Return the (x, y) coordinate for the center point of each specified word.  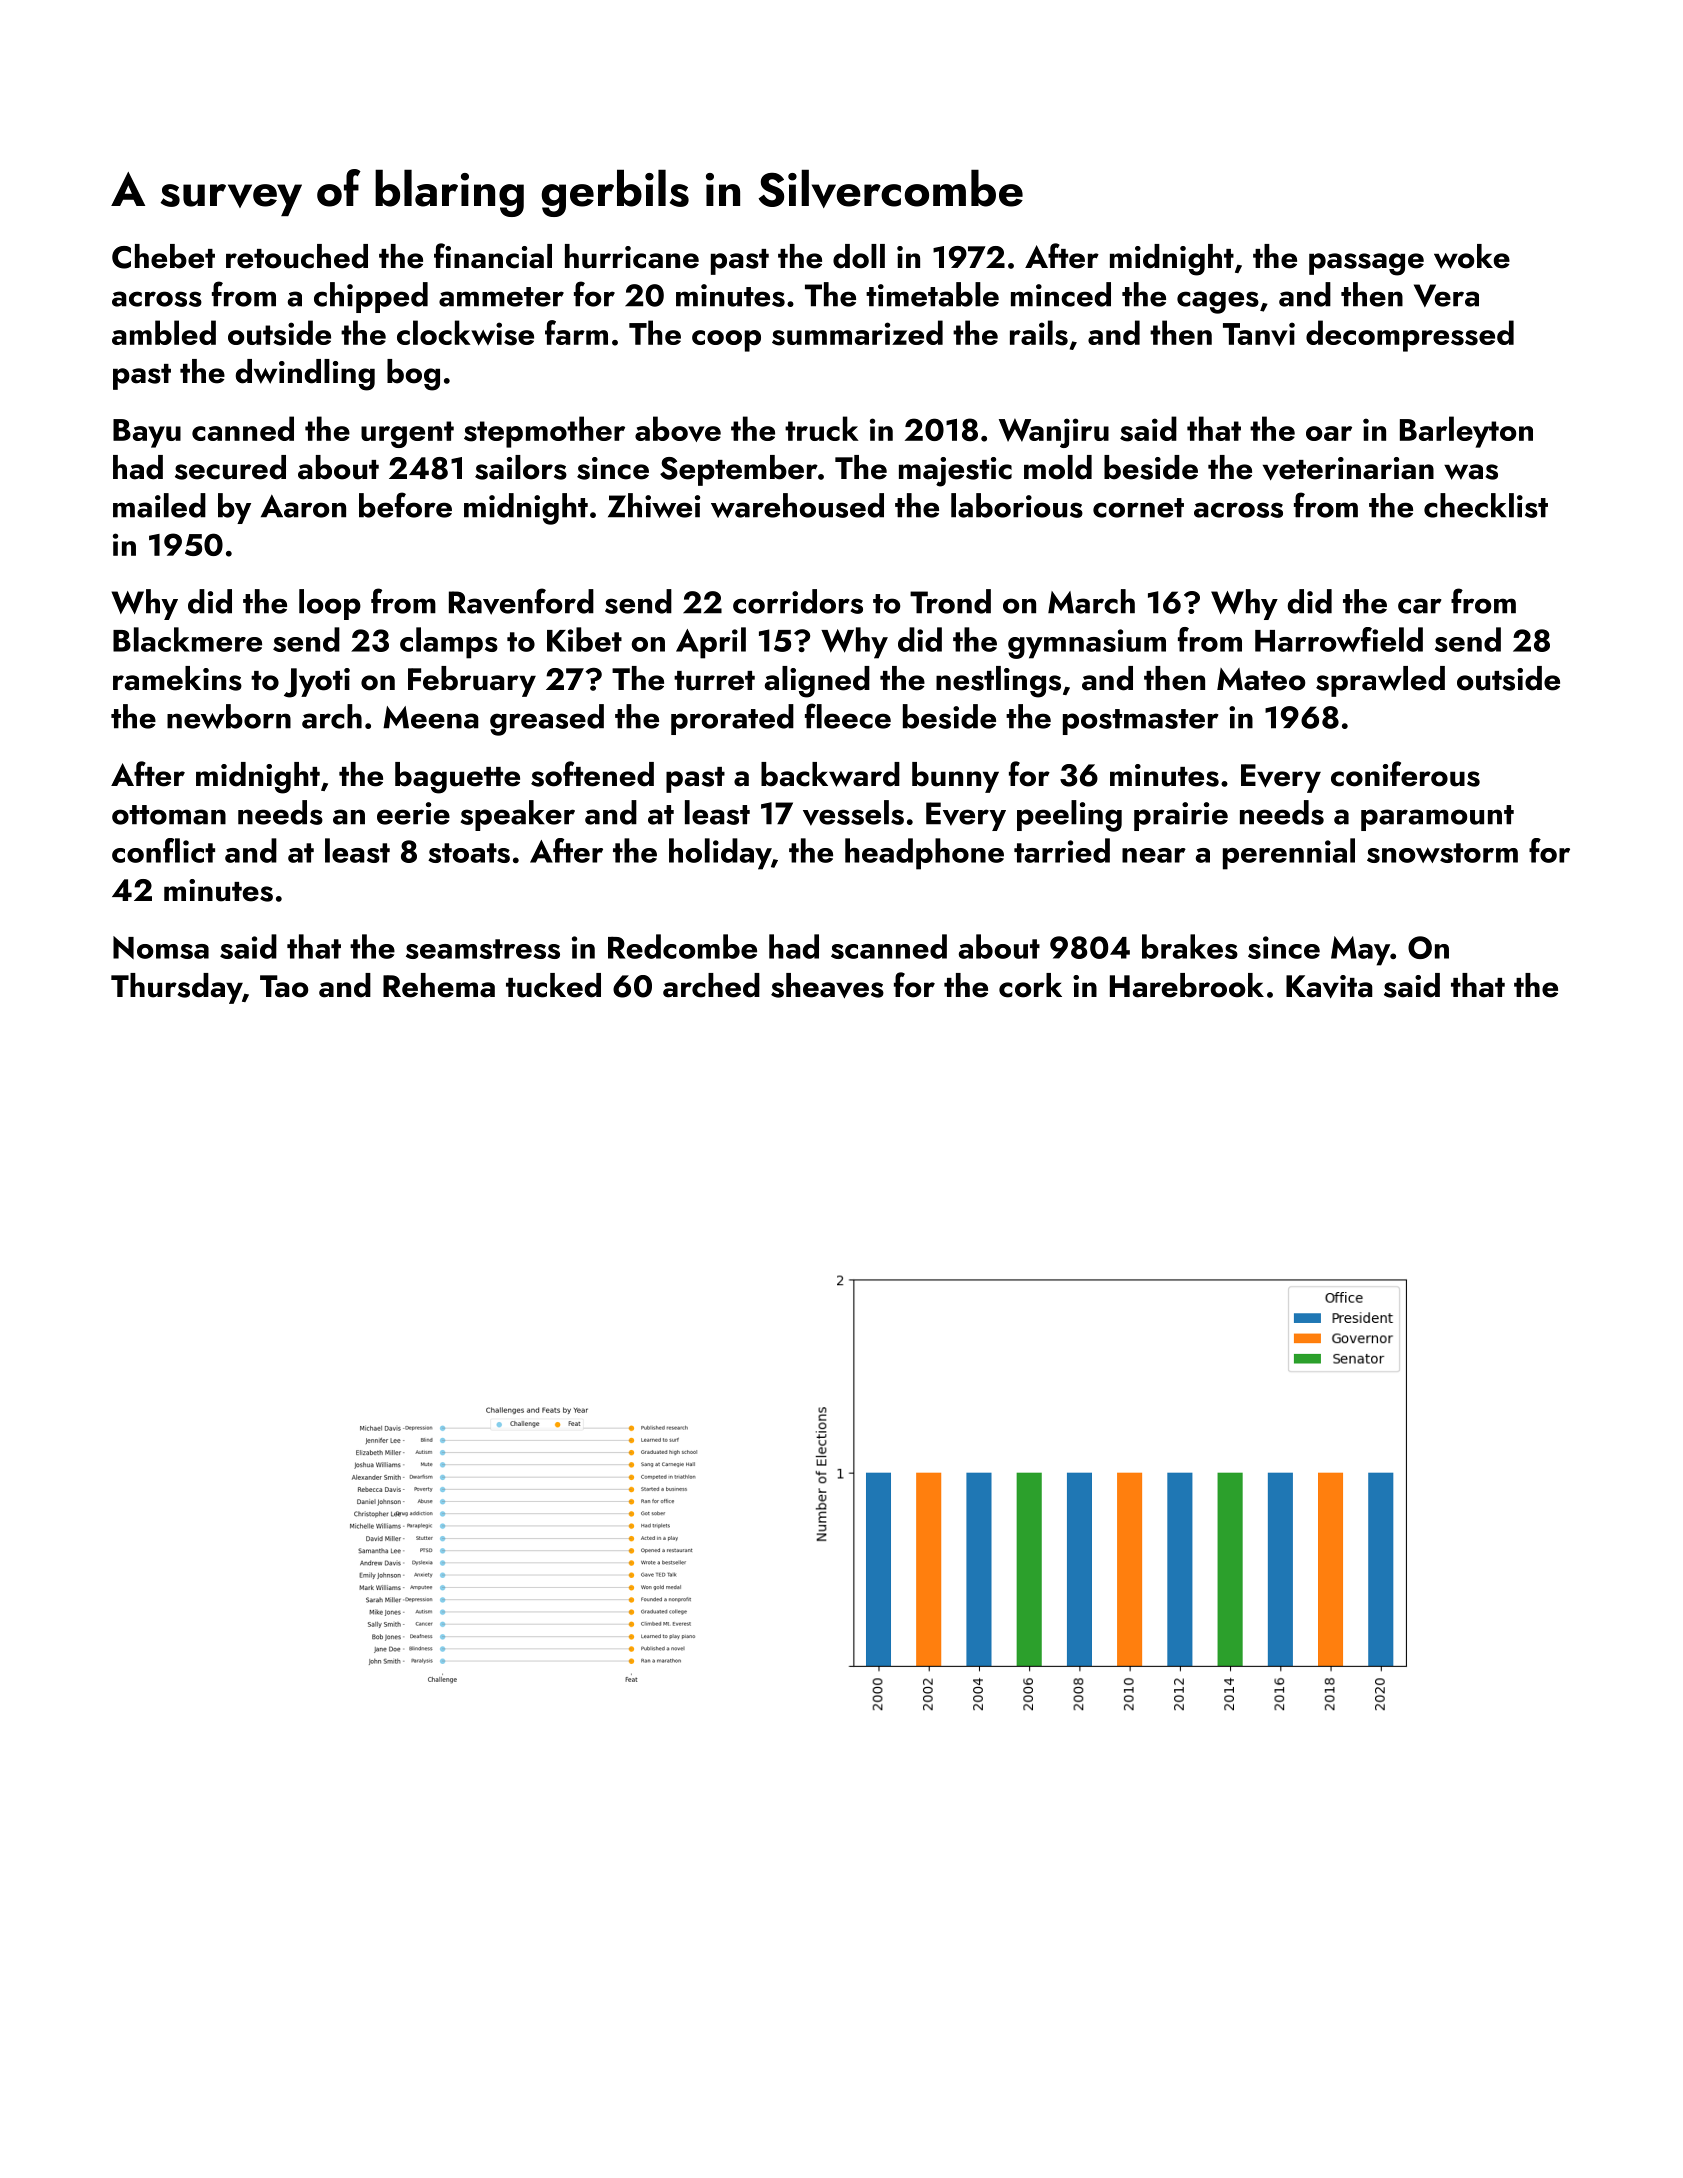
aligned (817, 682)
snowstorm (1442, 853)
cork (1030, 985)
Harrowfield (1339, 639)
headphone (924, 854)
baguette (457, 778)
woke (1472, 256)
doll (859, 256)
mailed (159, 505)
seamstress (483, 949)
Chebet (163, 256)
